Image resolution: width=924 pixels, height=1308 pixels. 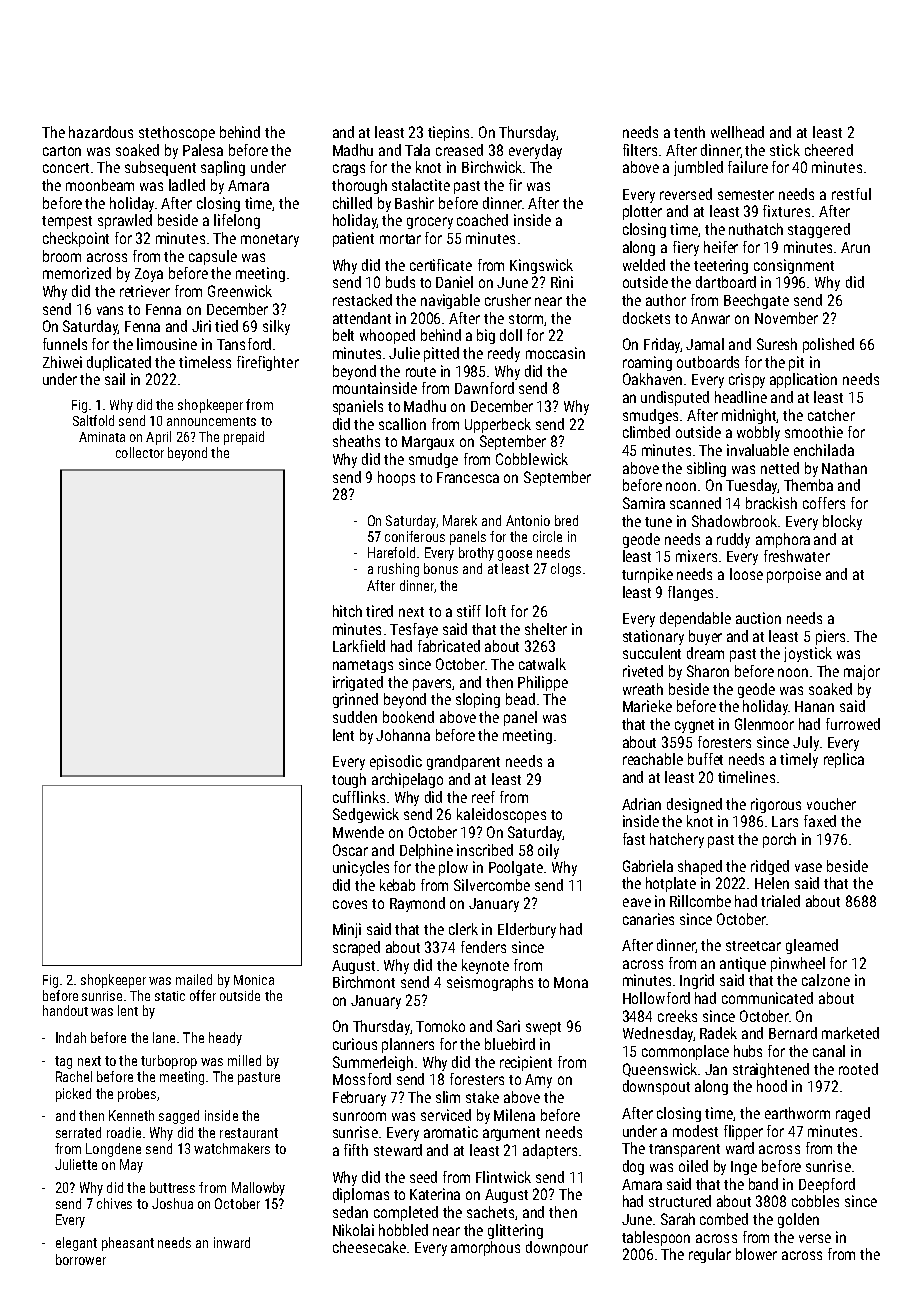 What do you see at coordinates (756, 1254) in the screenshot?
I see `blower` at bounding box center [756, 1254].
